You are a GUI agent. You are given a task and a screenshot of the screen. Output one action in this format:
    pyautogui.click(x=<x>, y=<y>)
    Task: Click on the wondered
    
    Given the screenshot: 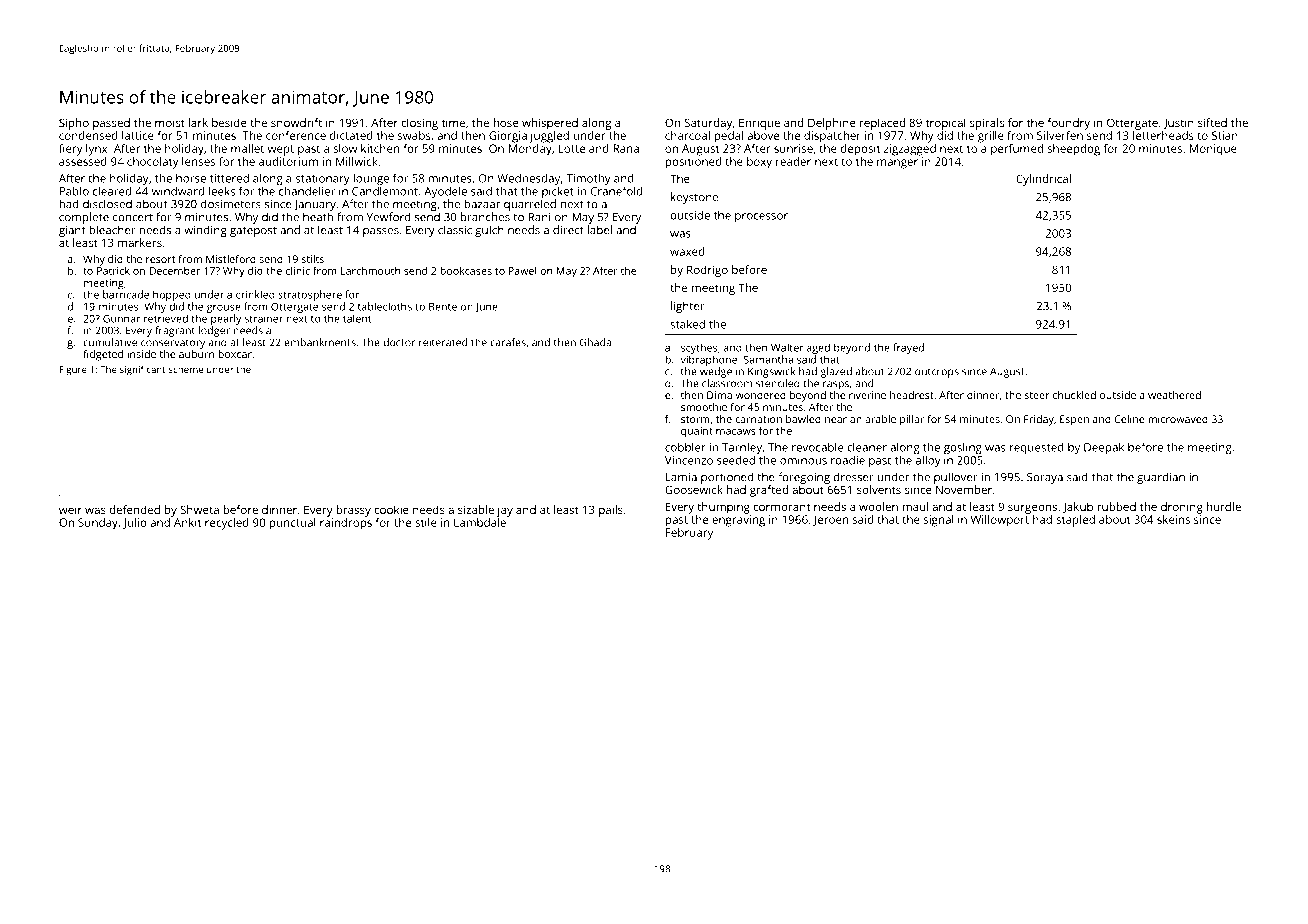 What is the action you would take?
    pyautogui.click(x=761, y=395)
